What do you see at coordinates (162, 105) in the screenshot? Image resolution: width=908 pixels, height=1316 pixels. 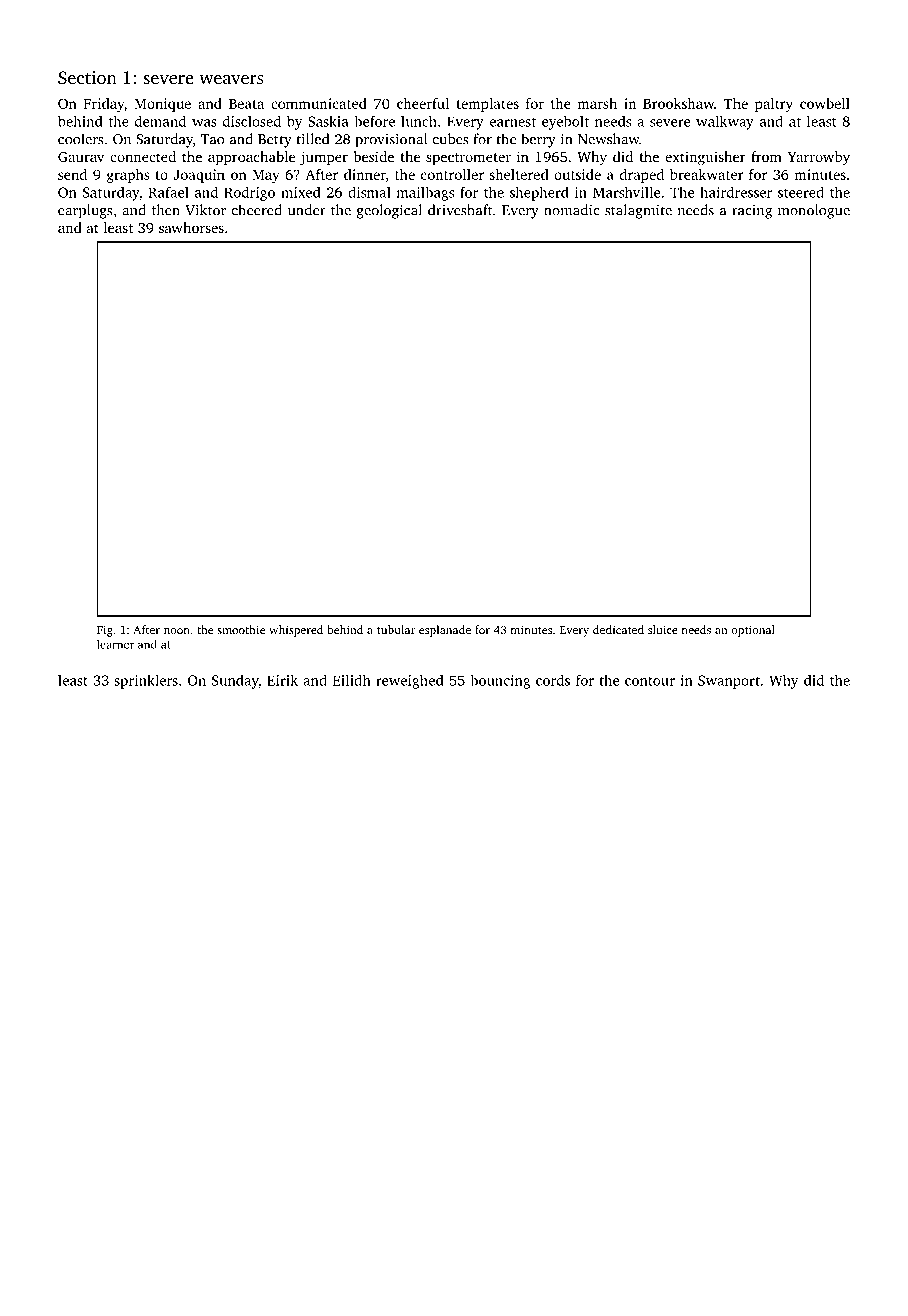 I see `Monique` at bounding box center [162, 105].
